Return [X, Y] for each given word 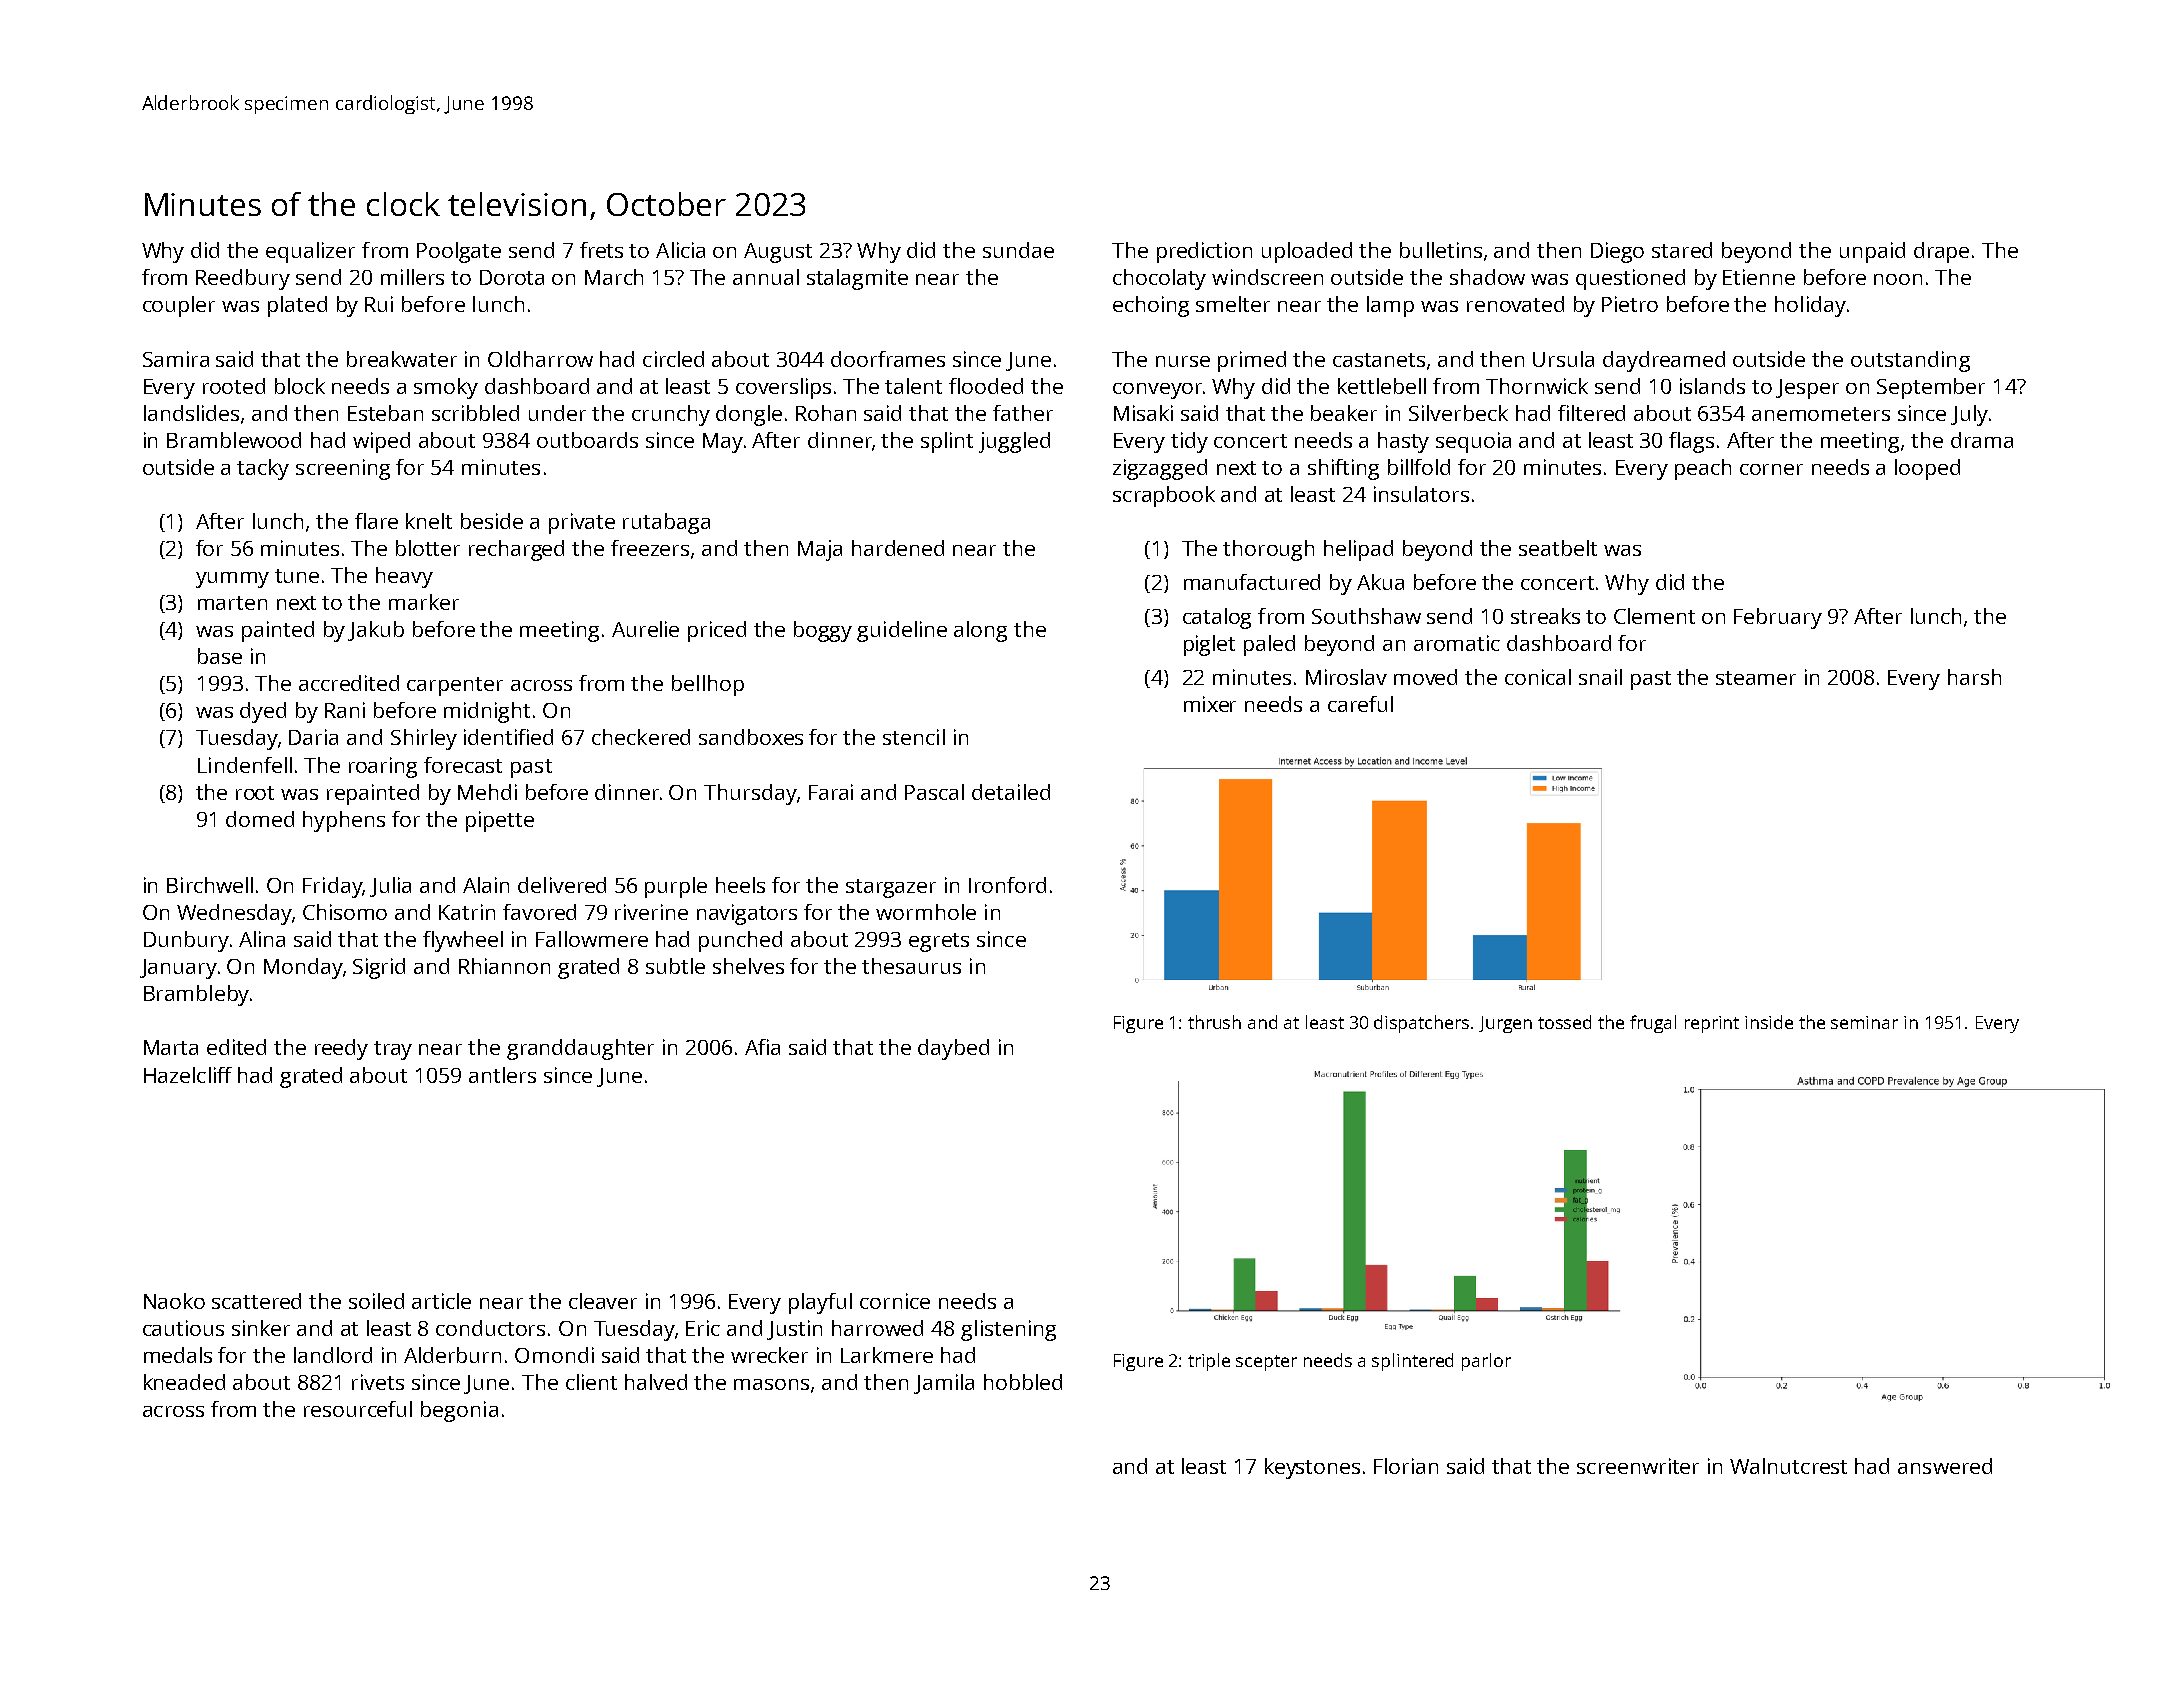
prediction [1204, 252]
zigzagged [1160, 469]
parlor [1486, 1362]
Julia [390, 887]
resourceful [358, 1409]
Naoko [174, 1301]
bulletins [1441, 250]
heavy [404, 577]
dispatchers [1421, 1024]
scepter [1266, 1363]
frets [601, 250]
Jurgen [1505, 1024]
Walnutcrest [1788, 1466]
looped [1927, 469]
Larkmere [887, 1355]
